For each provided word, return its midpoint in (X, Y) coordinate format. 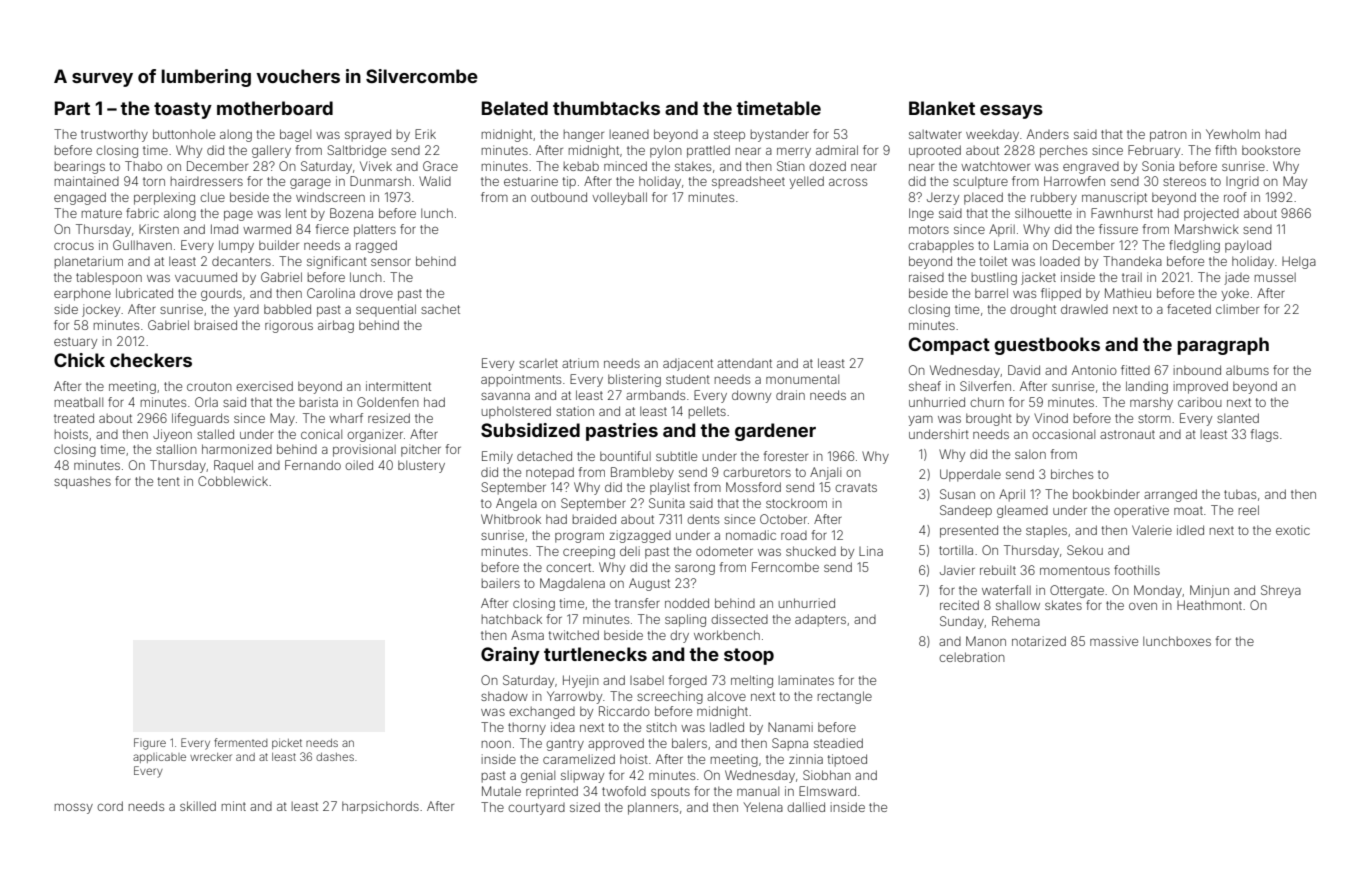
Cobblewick (233, 481)
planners (653, 809)
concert (568, 567)
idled (1190, 530)
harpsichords (380, 807)
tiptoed (847, 760)
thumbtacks (606, 108)
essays (1011, 112)
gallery (271, 151)
